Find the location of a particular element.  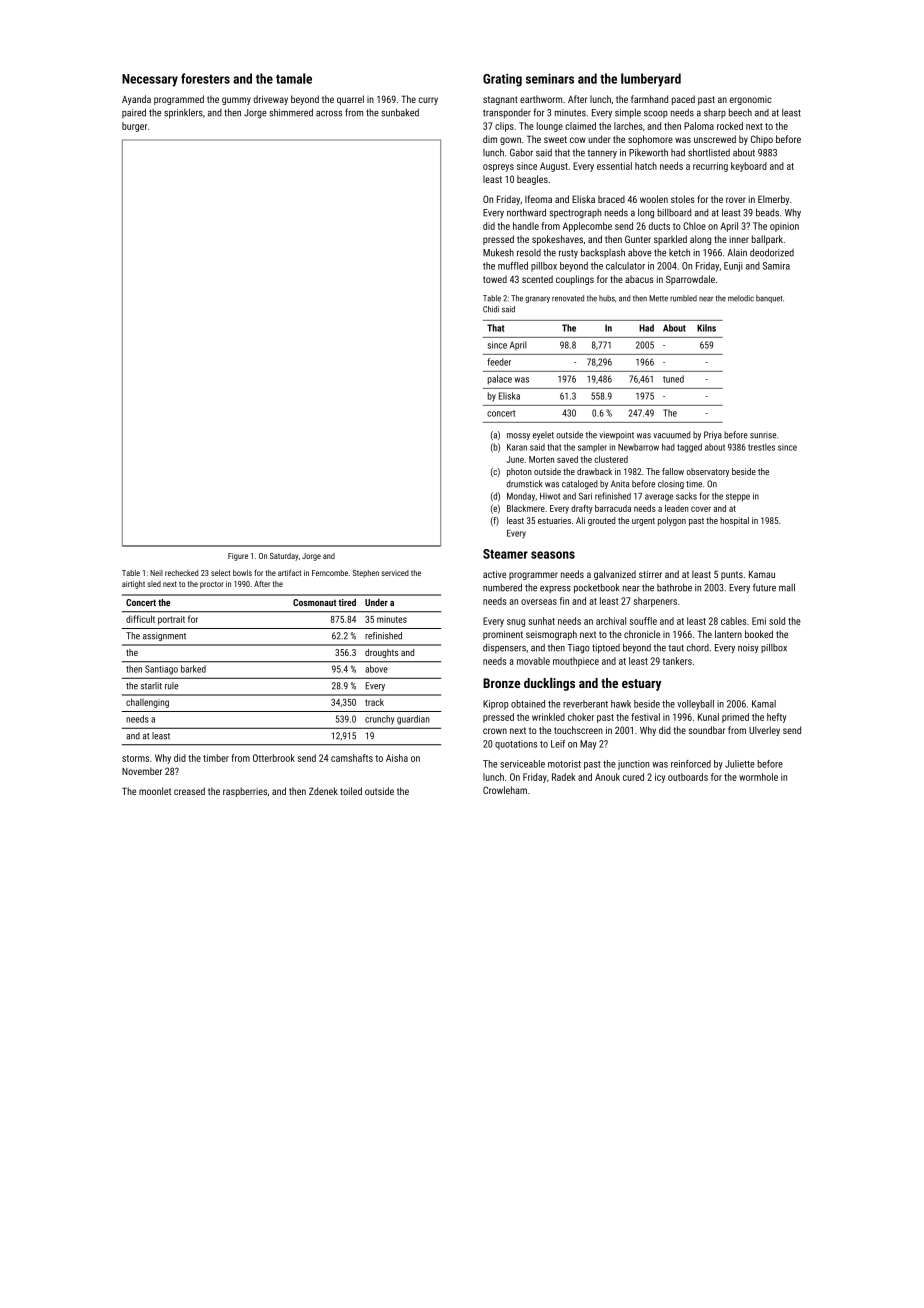

beads is located at coordinates (767, 212).
